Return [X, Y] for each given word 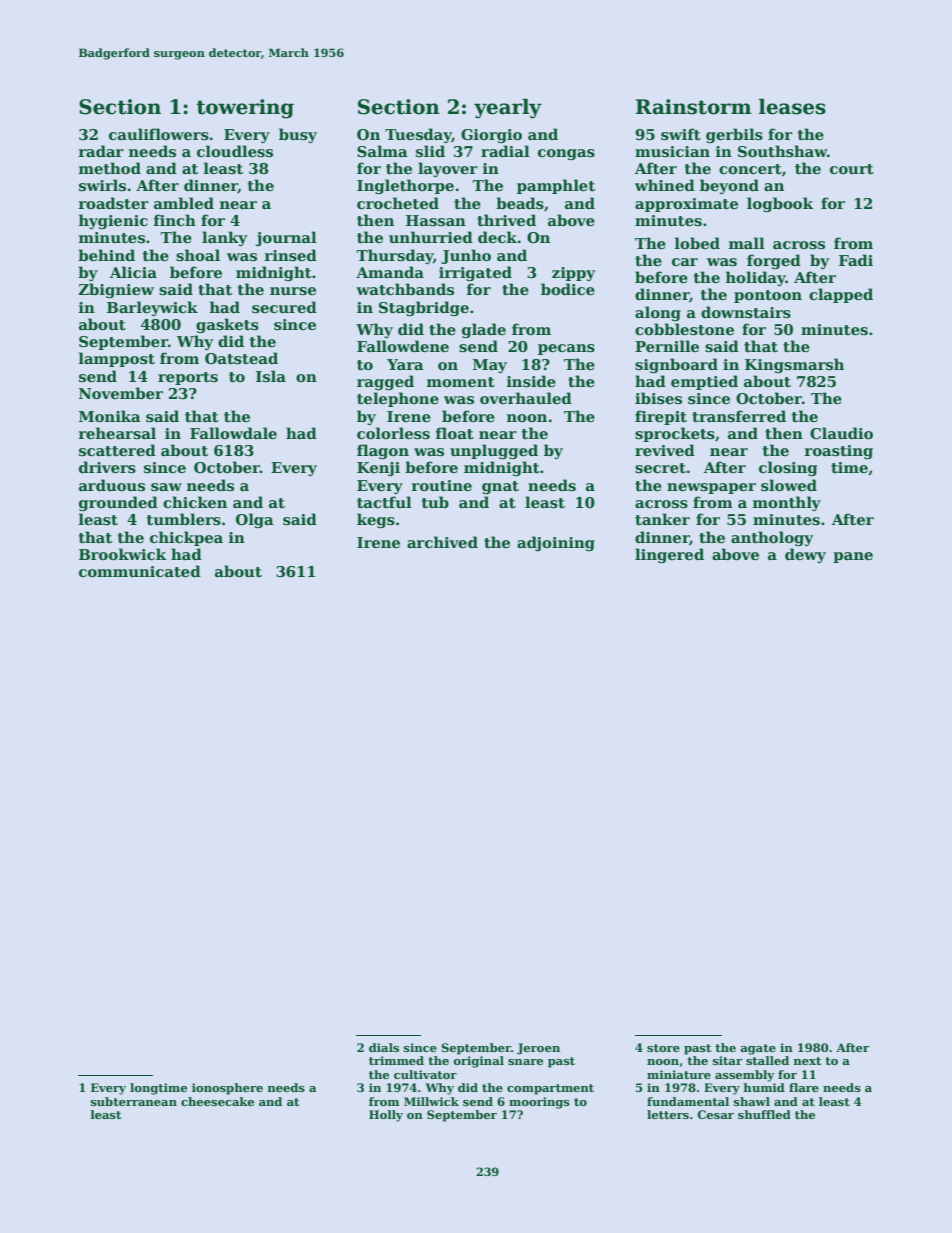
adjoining [556, 543]
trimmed [396, 1060]
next [807, 1061]
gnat [500, 487]
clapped [841, 295]
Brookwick [122, 554]
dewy [805, 555]
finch [175, 220]
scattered [117, 450]
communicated [140, 571]
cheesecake [217, 1101]
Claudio [841, 433]
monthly [787, 503]
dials [384, 1047]
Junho [466, 256]
